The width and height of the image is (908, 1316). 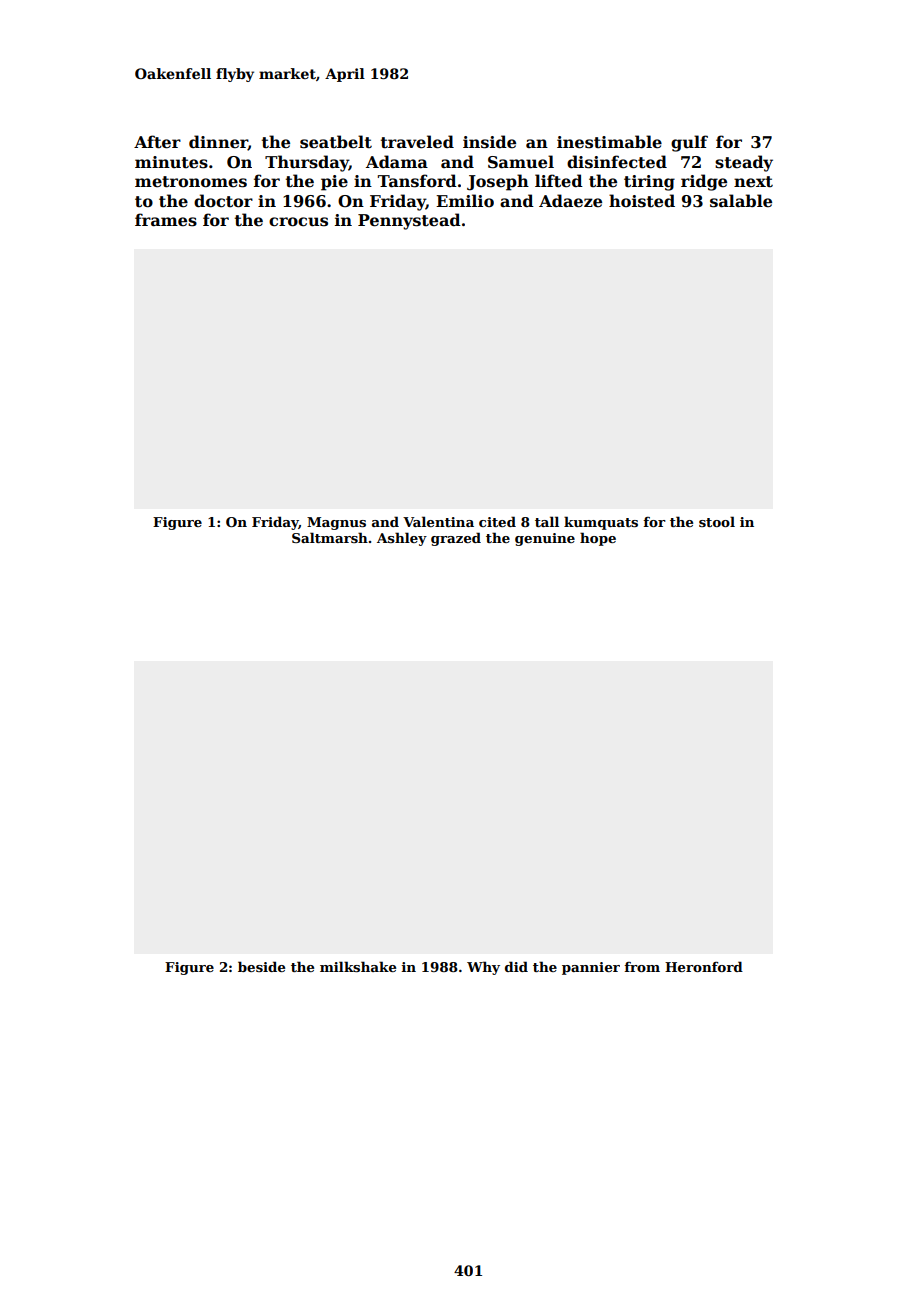 I want to click on After, so click(x=157, y=142).
